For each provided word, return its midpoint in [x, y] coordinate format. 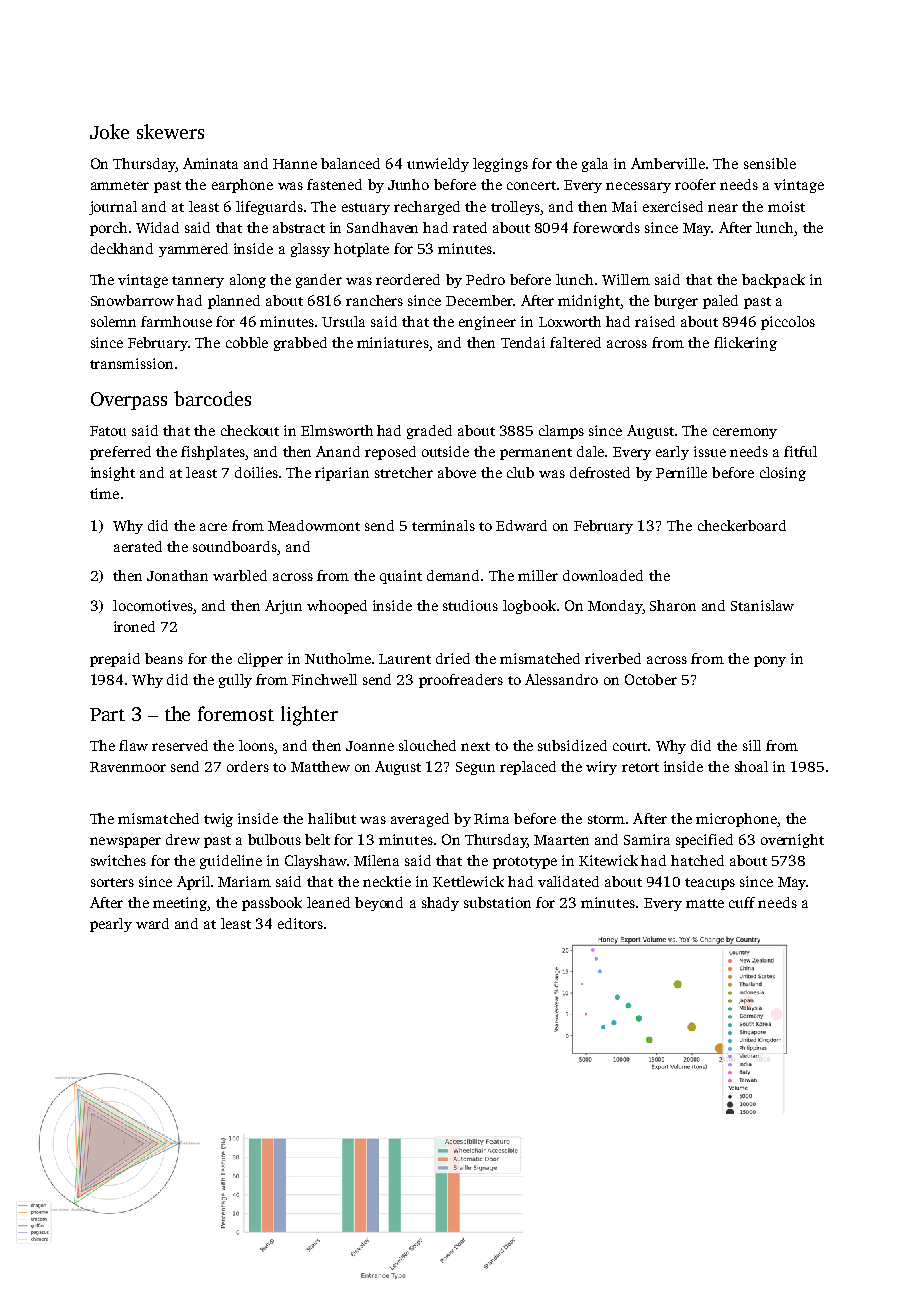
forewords [606, 227]
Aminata [210, 163]
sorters [112, 882]
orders [248, 766]
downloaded [603, 575]
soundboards [235, 548]
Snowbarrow [132, 300]
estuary [366, 209]
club [520, 472]
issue [710, 451]
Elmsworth [337, 430]
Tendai [523, 342]
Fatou [108, 431]
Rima [491, 818]
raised [655, 321]
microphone [736, 820]
